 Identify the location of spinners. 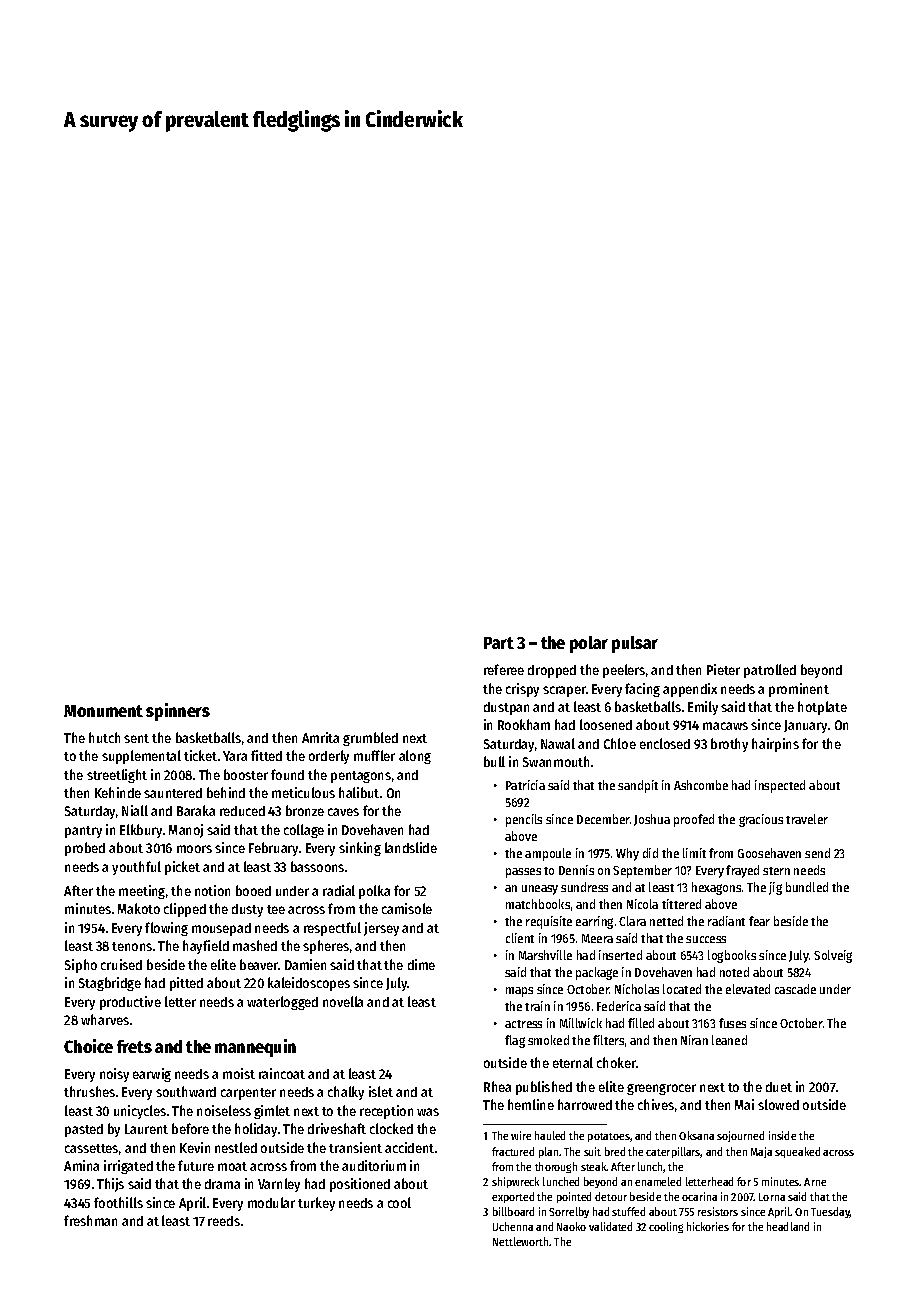
(178, 712).
